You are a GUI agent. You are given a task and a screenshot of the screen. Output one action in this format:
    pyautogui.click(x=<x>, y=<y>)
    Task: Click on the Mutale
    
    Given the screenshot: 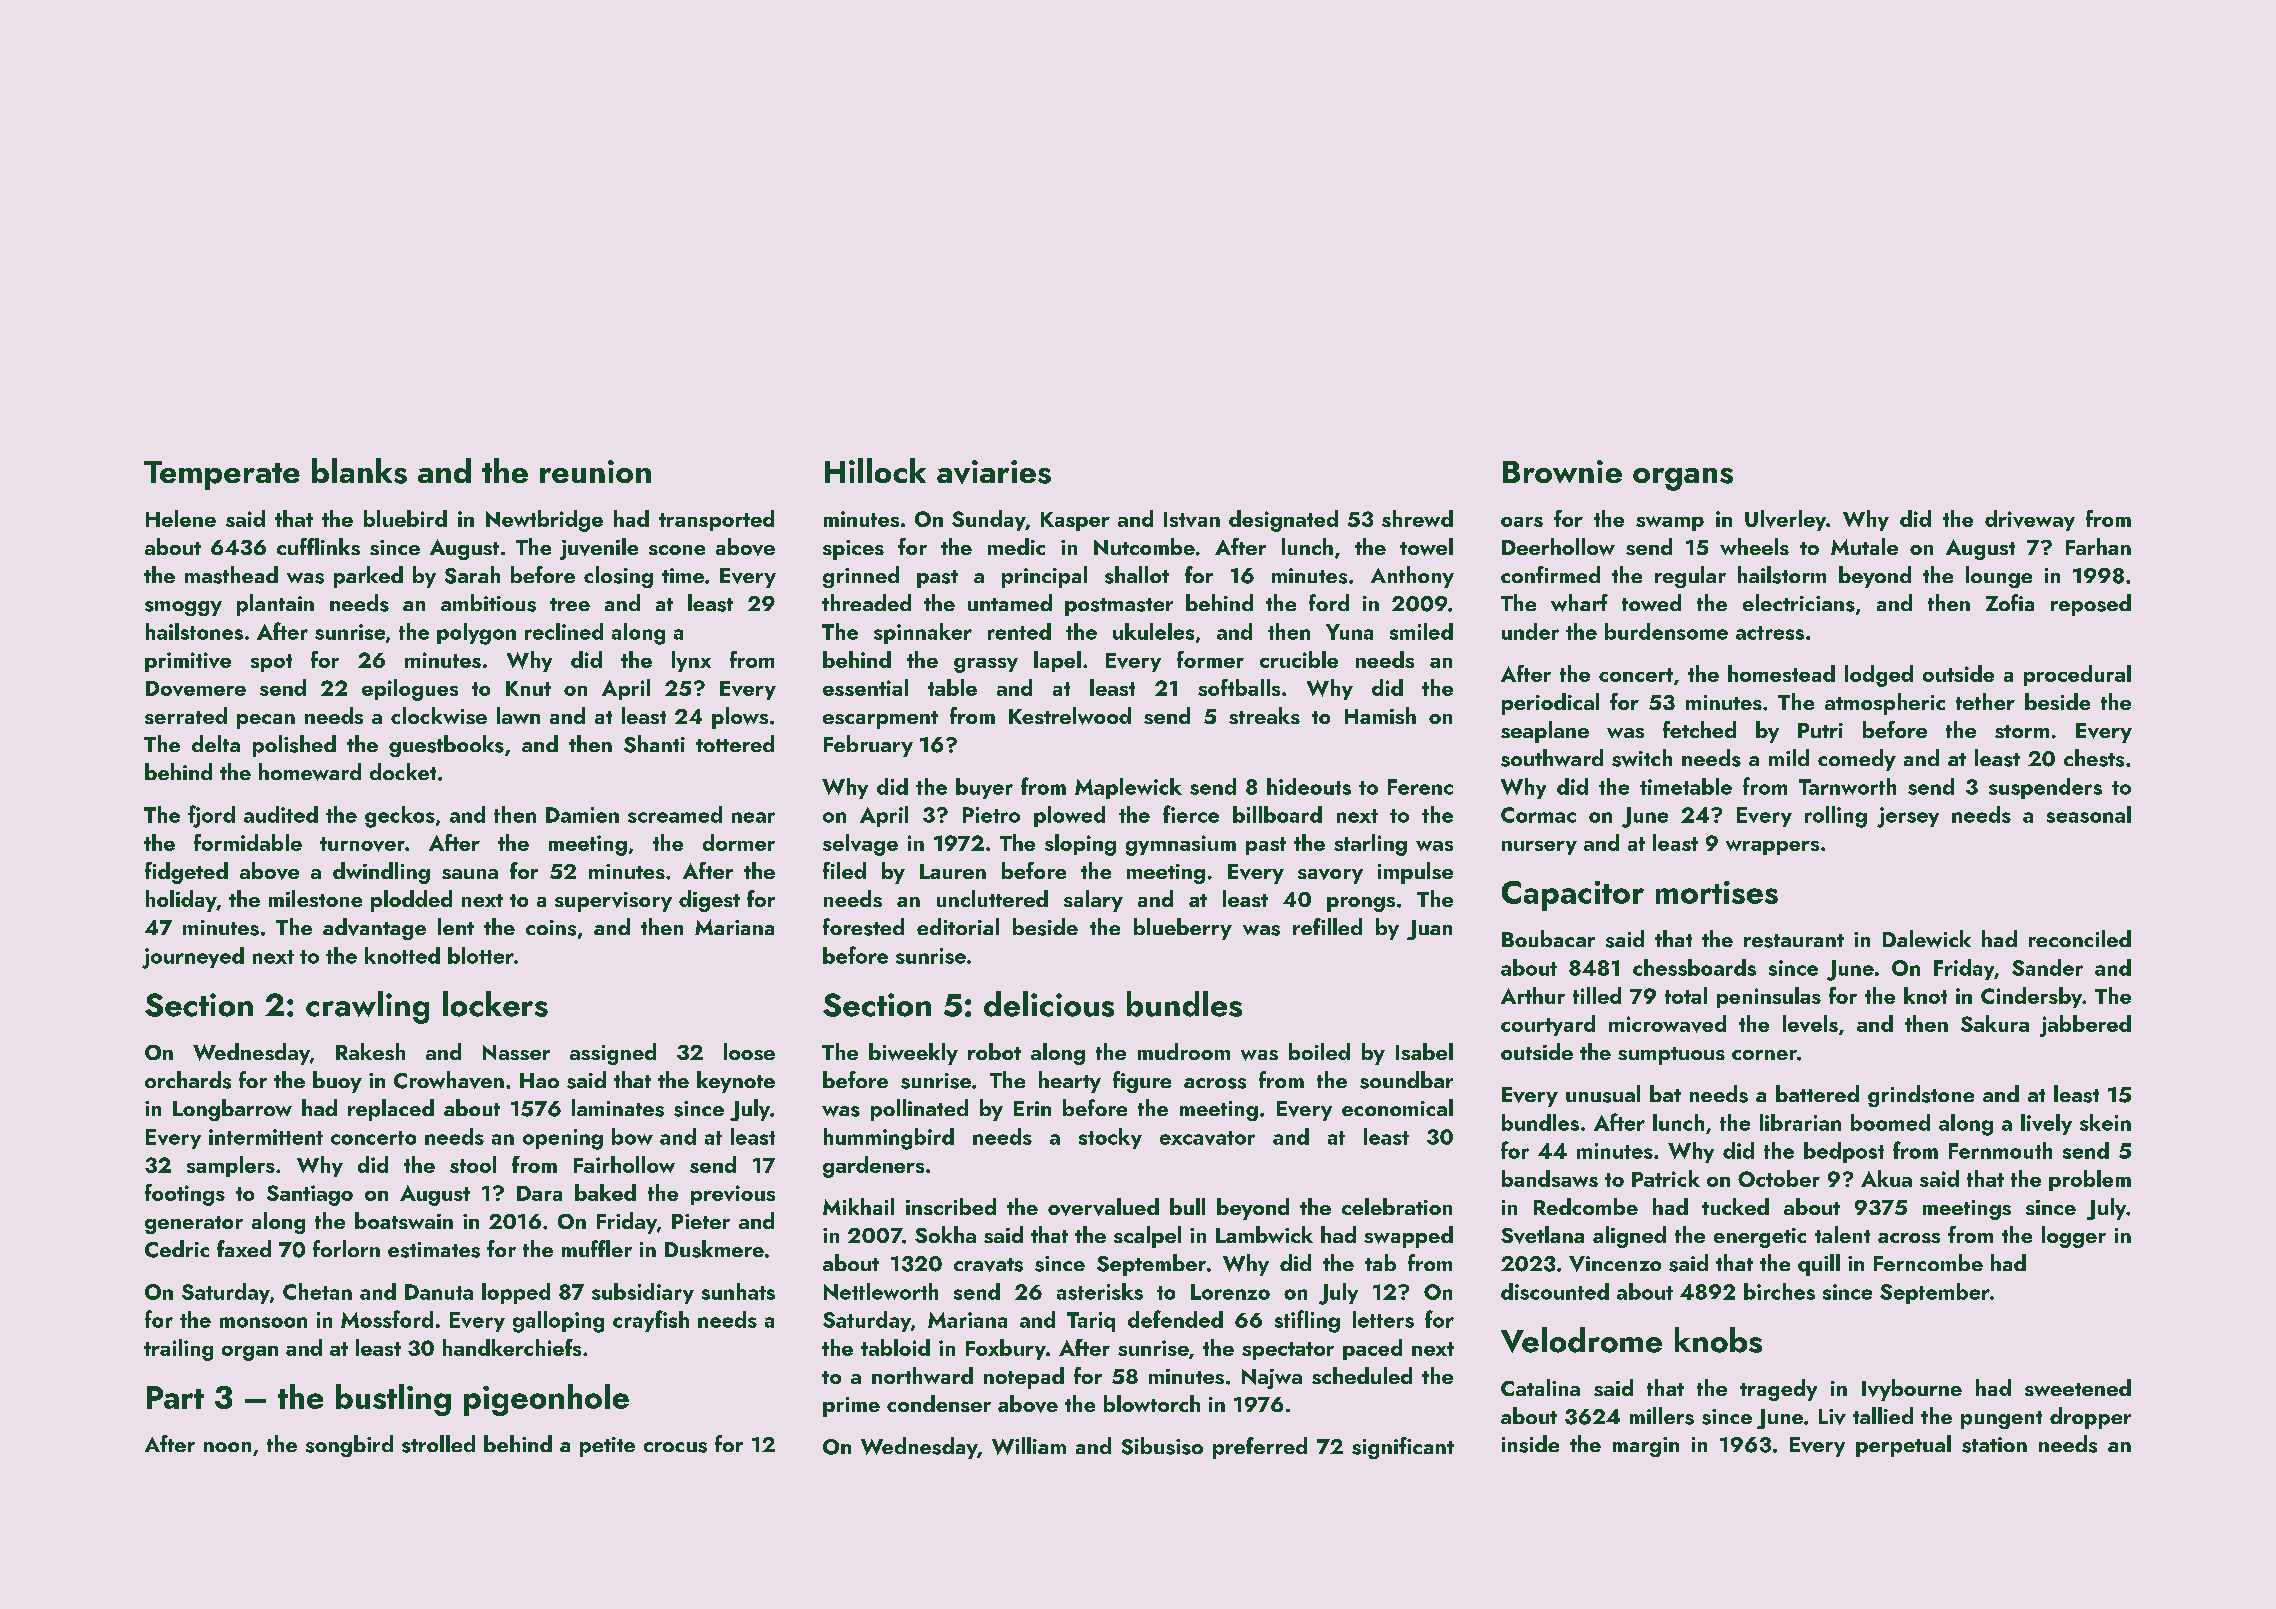 What is the action you would take?
    pyautogui.click(x=1864, y=546)
